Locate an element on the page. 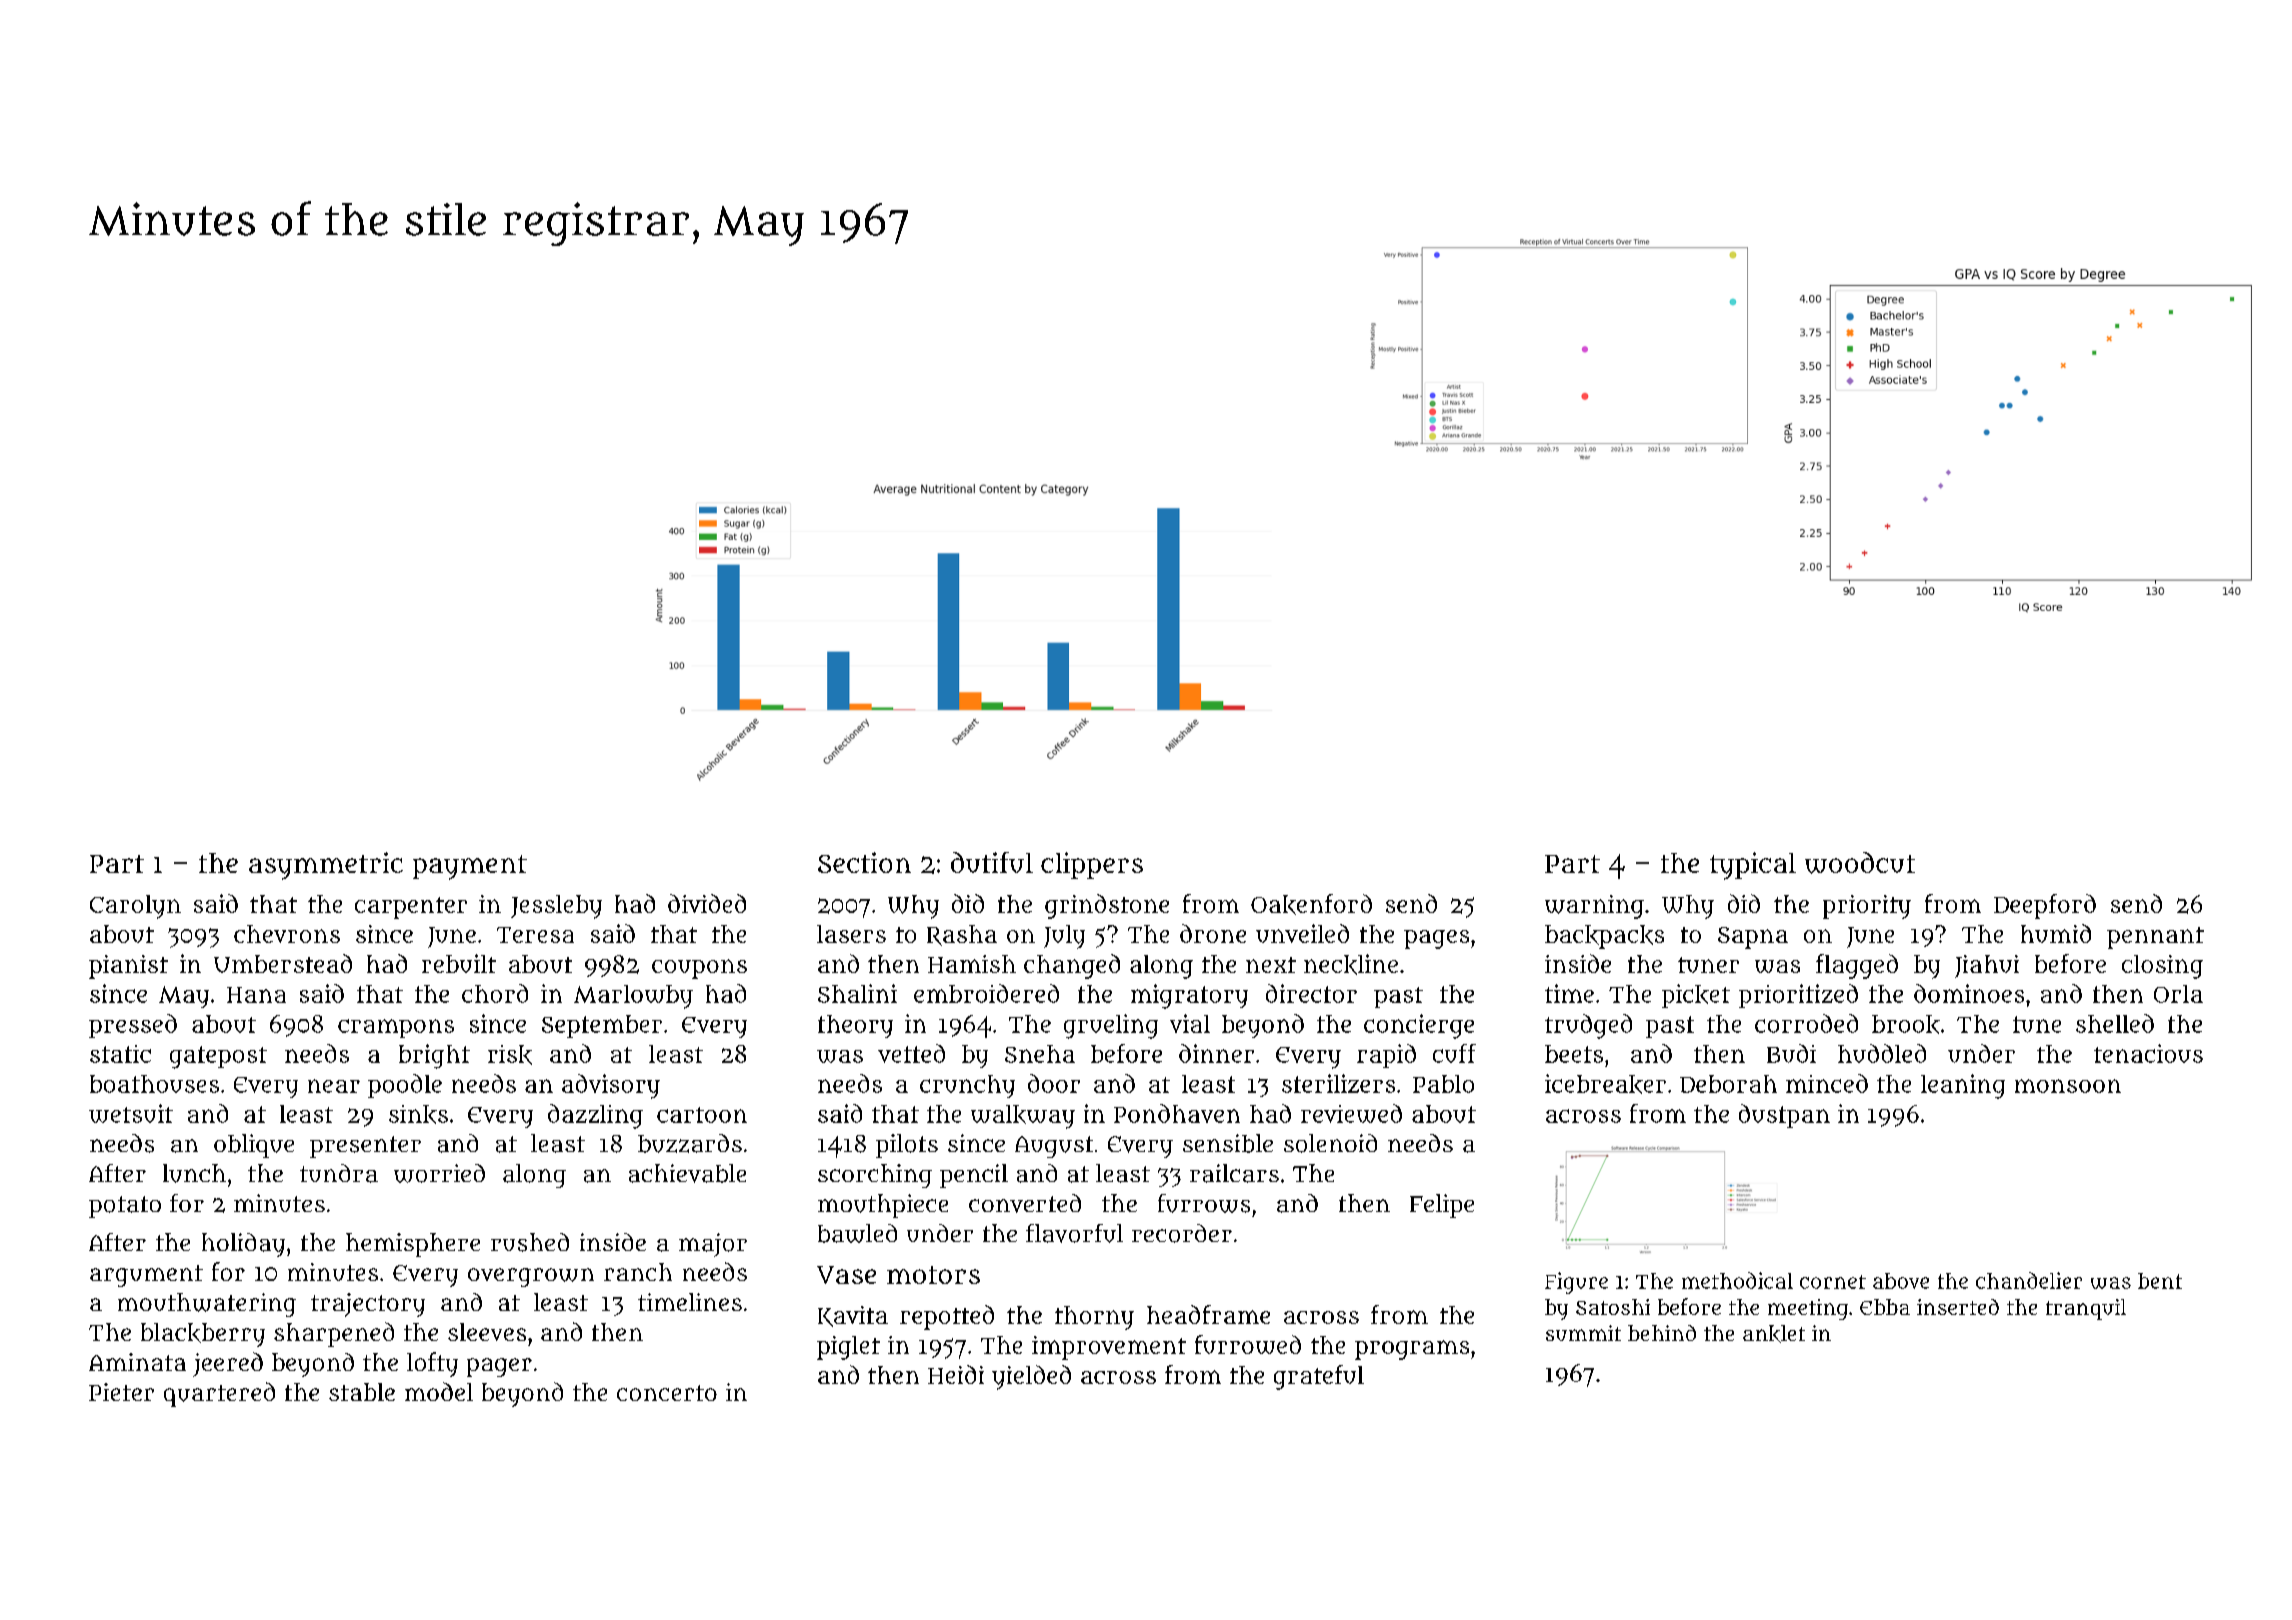 The width and height of the document is (2292, 1620). payment is located at coordinates (470, 867).
